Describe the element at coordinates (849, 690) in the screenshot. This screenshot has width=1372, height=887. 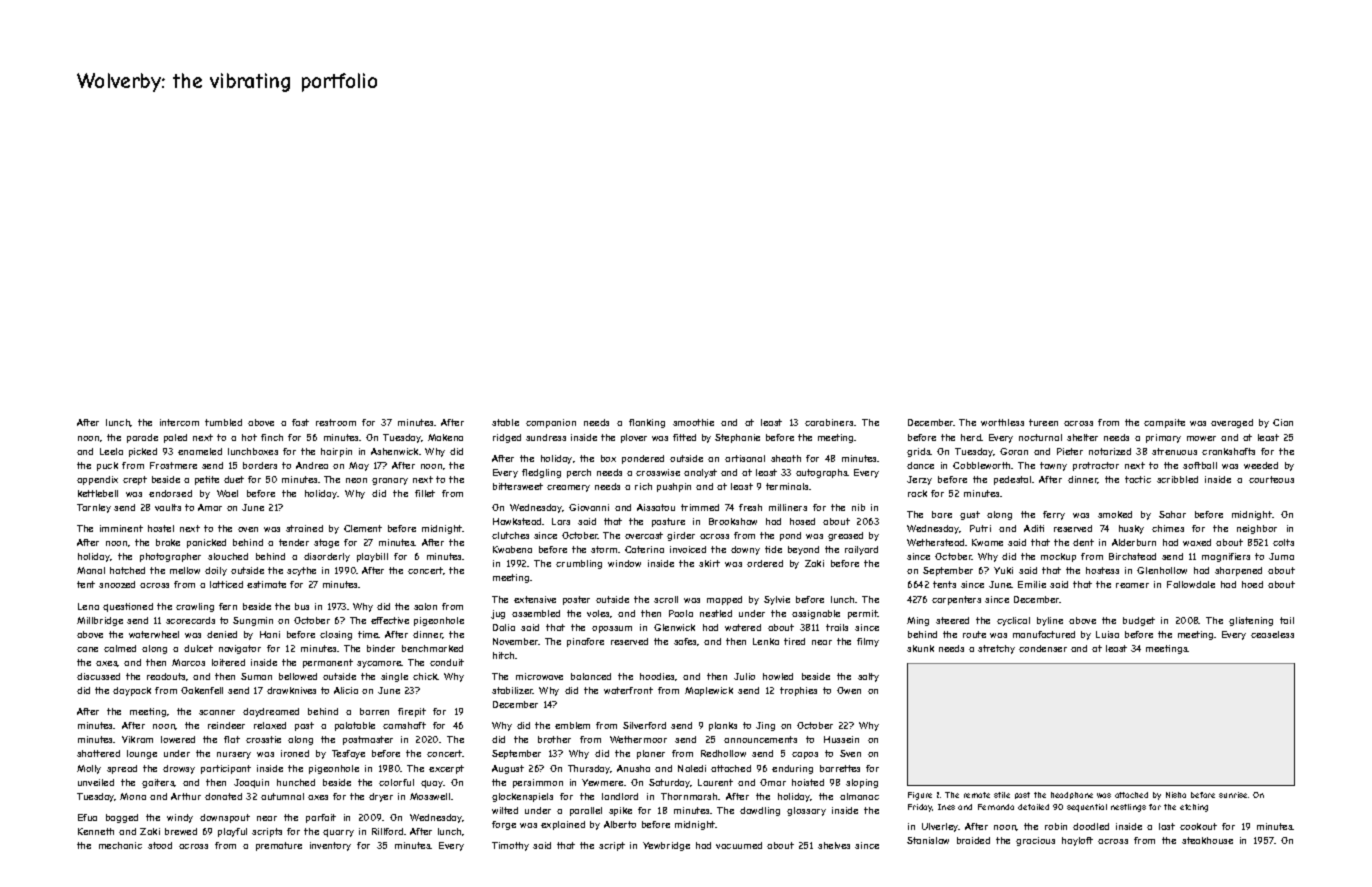
I see `Owen` at that location.
